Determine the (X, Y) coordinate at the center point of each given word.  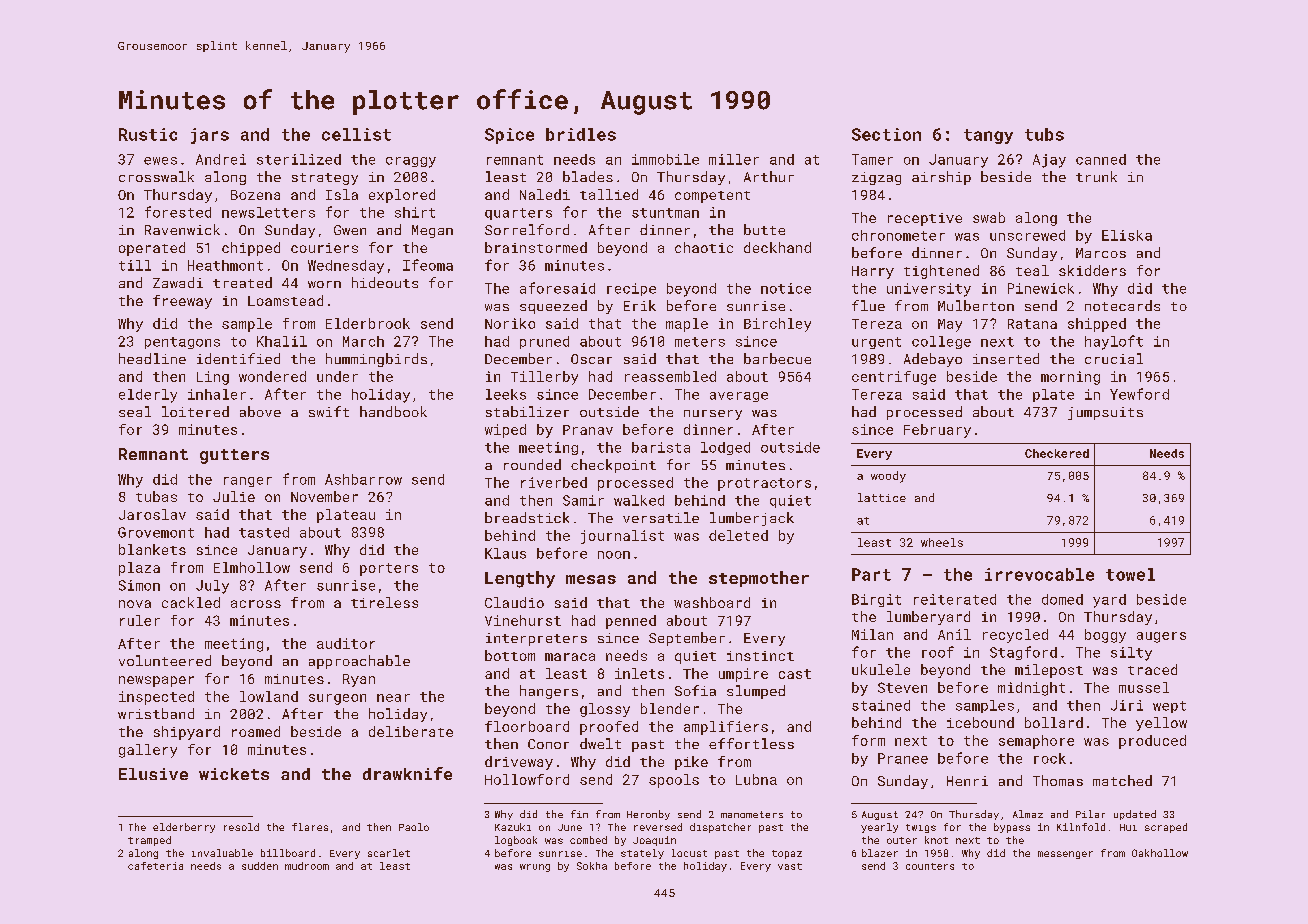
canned (1101, 159)
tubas (156, 496)
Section (886, 134)
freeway (182, 302)
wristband (156, 713)
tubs (1044, 134)
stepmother (759, 579)
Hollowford (527, 779)
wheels (942, 542)
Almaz (1028, 814)
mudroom (307, 866)
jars (210, 136)
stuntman (665, 213)
